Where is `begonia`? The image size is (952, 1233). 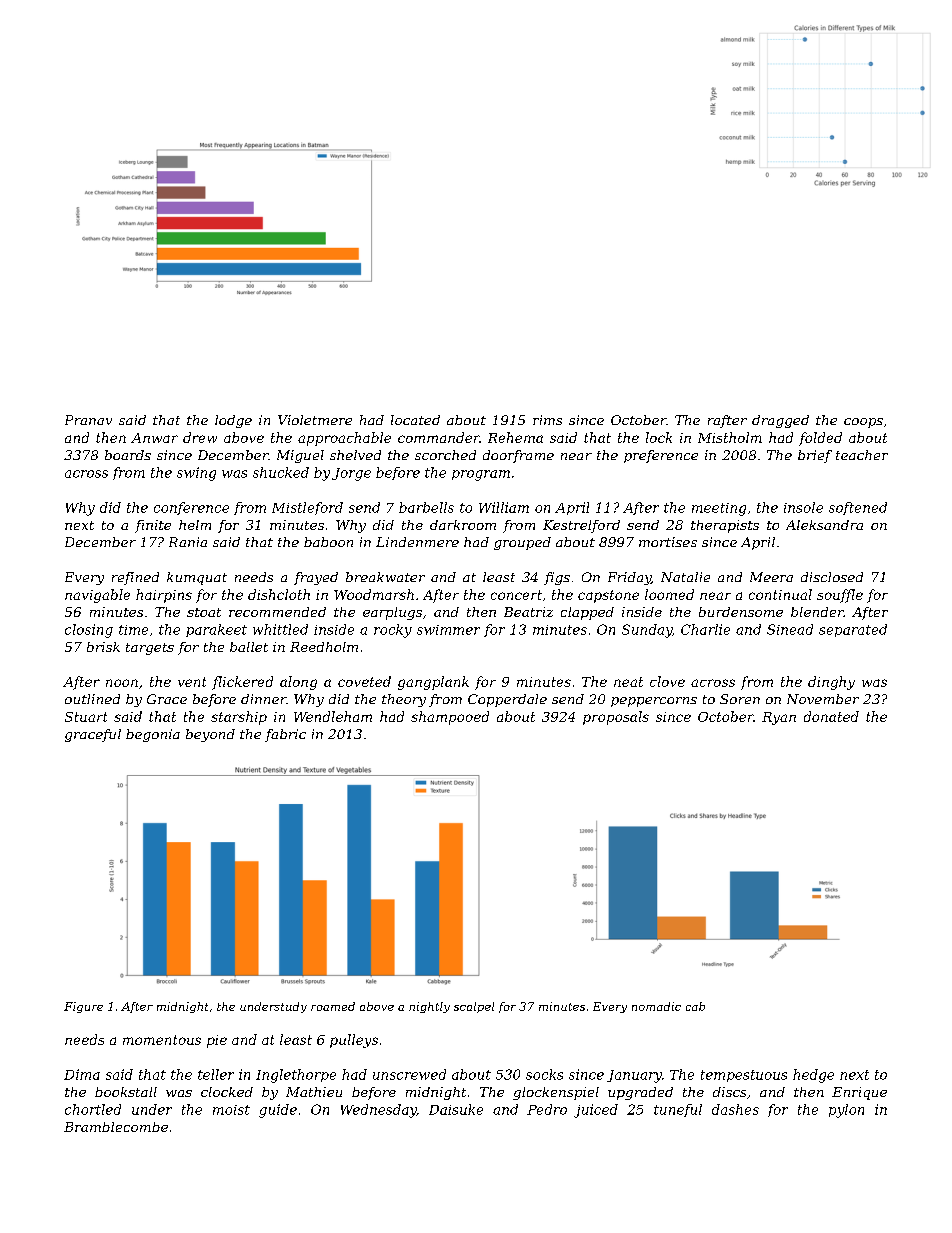 begonia is located at coordinates (153, 735).
